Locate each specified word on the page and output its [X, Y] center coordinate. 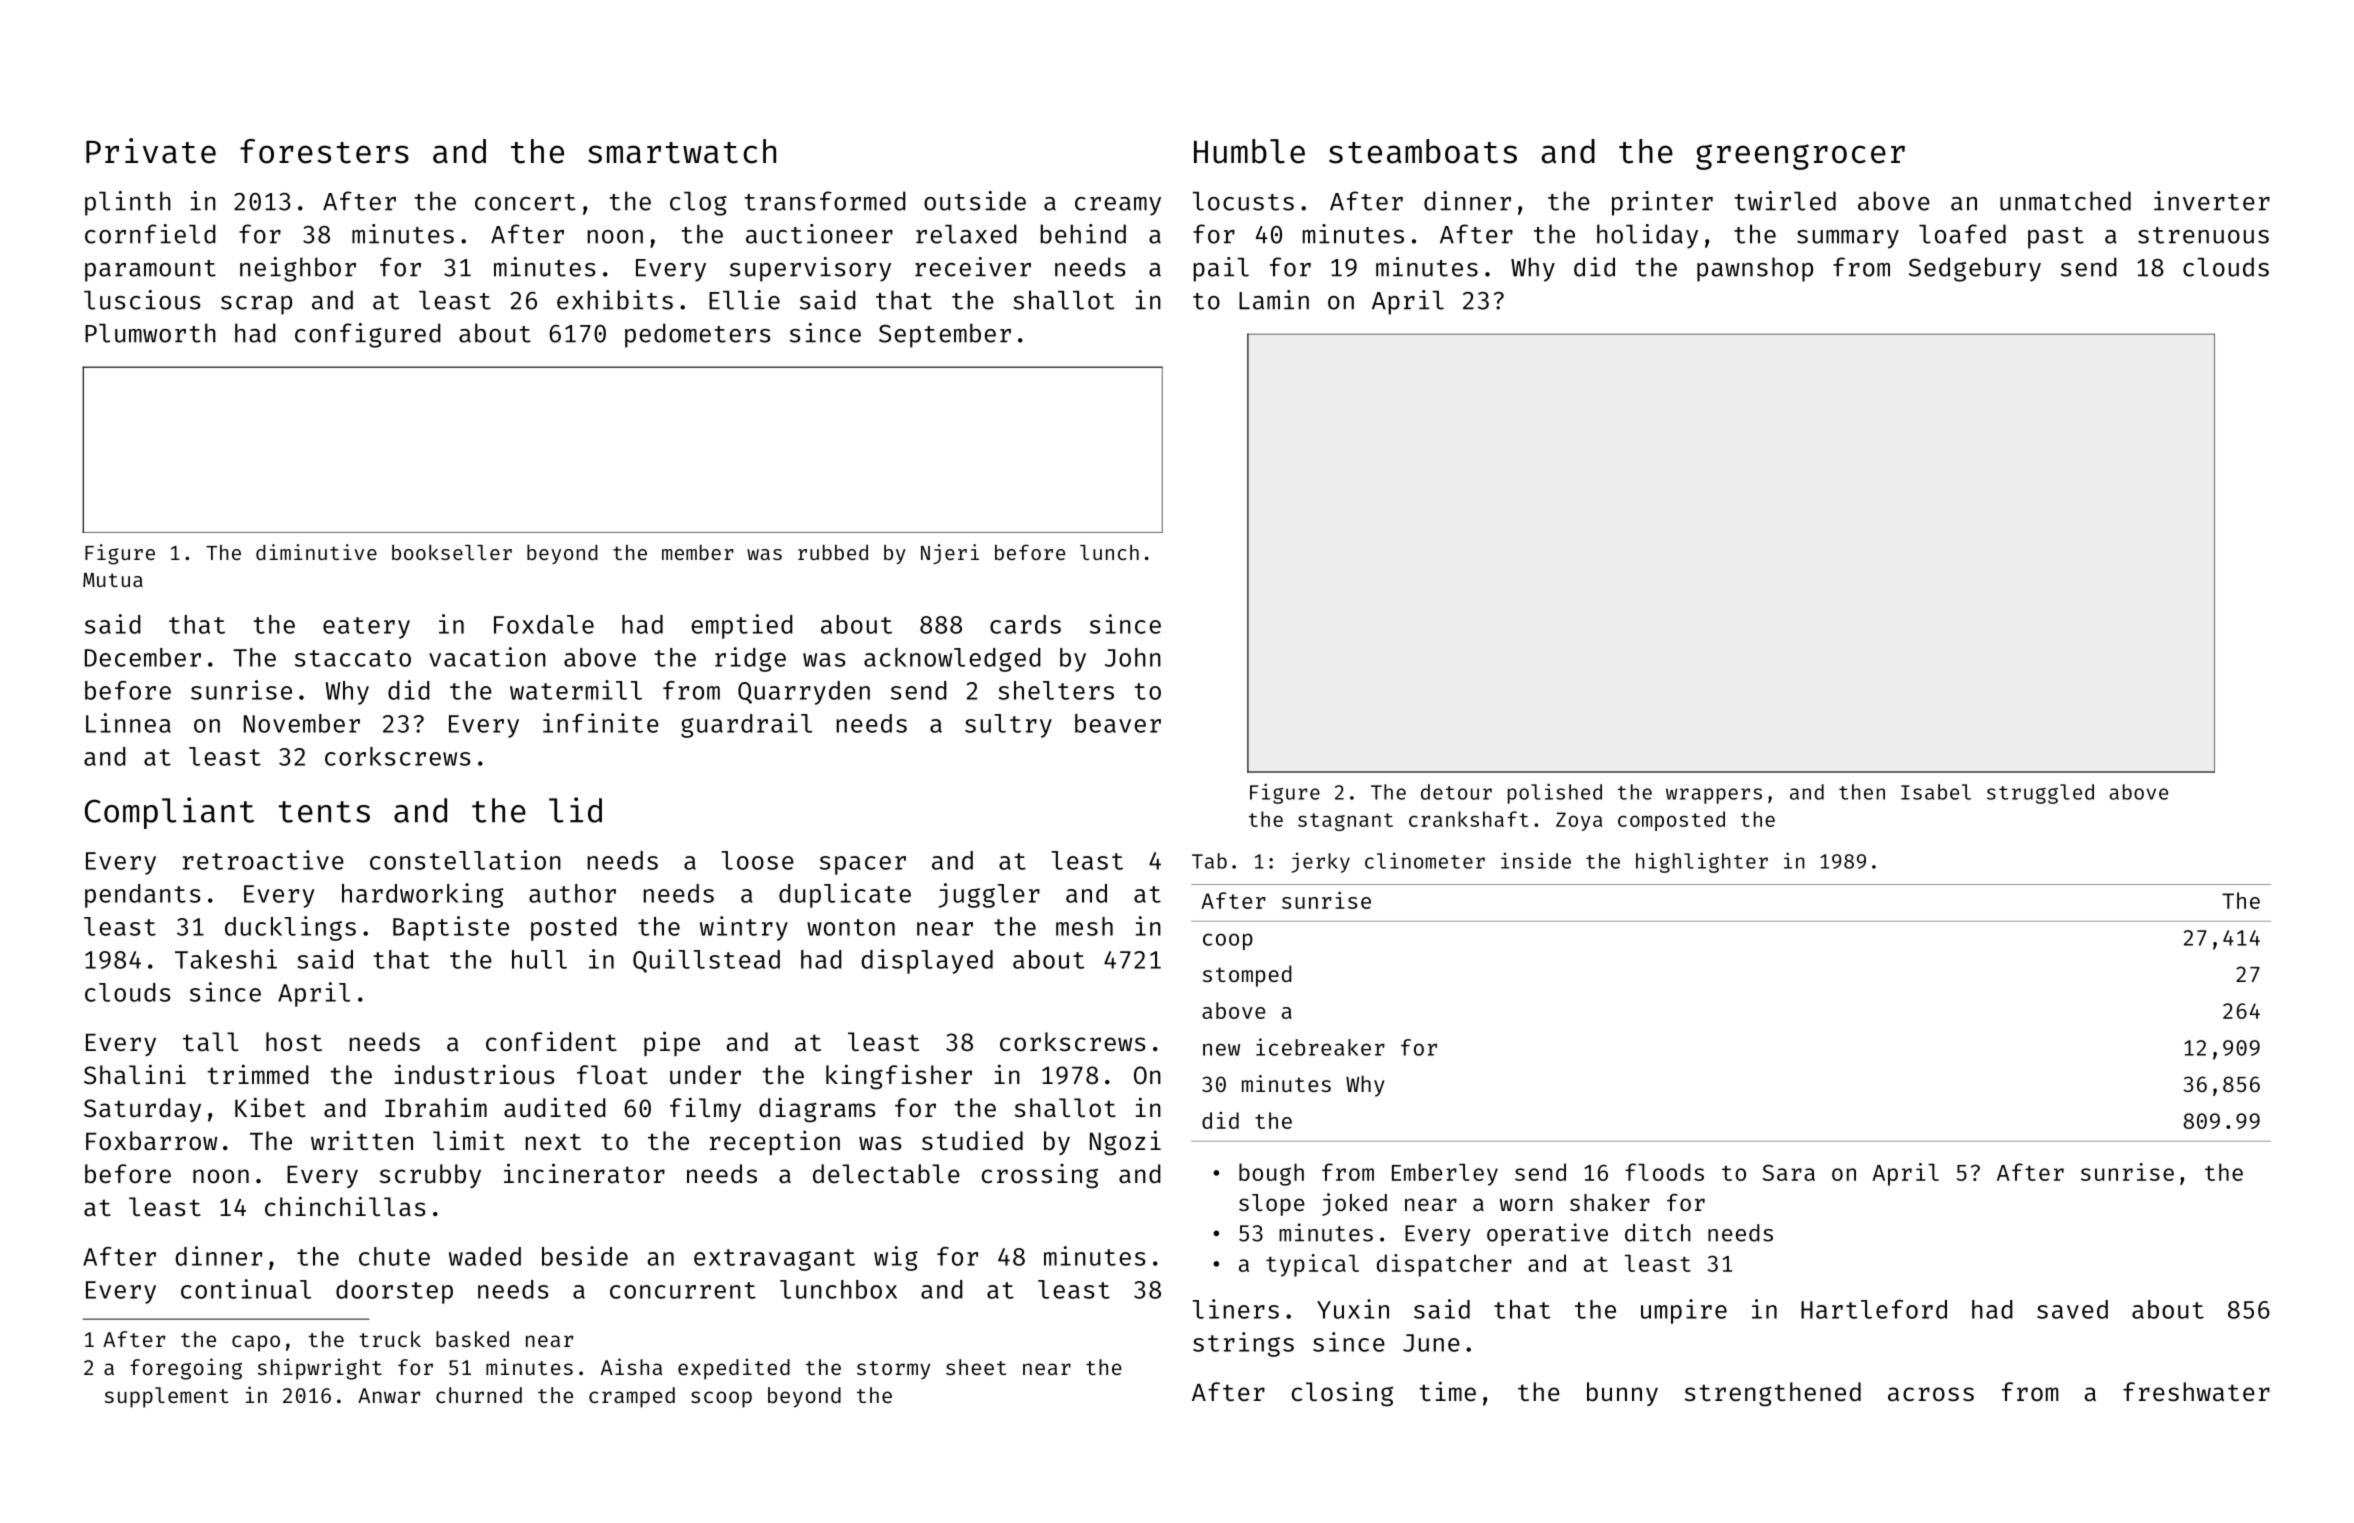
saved [2072, 1309]
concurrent [683, 1290]
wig [896, 1258]
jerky [1320, 863]
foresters [324, 151]
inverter [2212, 201]
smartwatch [682, 151]
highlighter [1702, 862]
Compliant [169, 813]
